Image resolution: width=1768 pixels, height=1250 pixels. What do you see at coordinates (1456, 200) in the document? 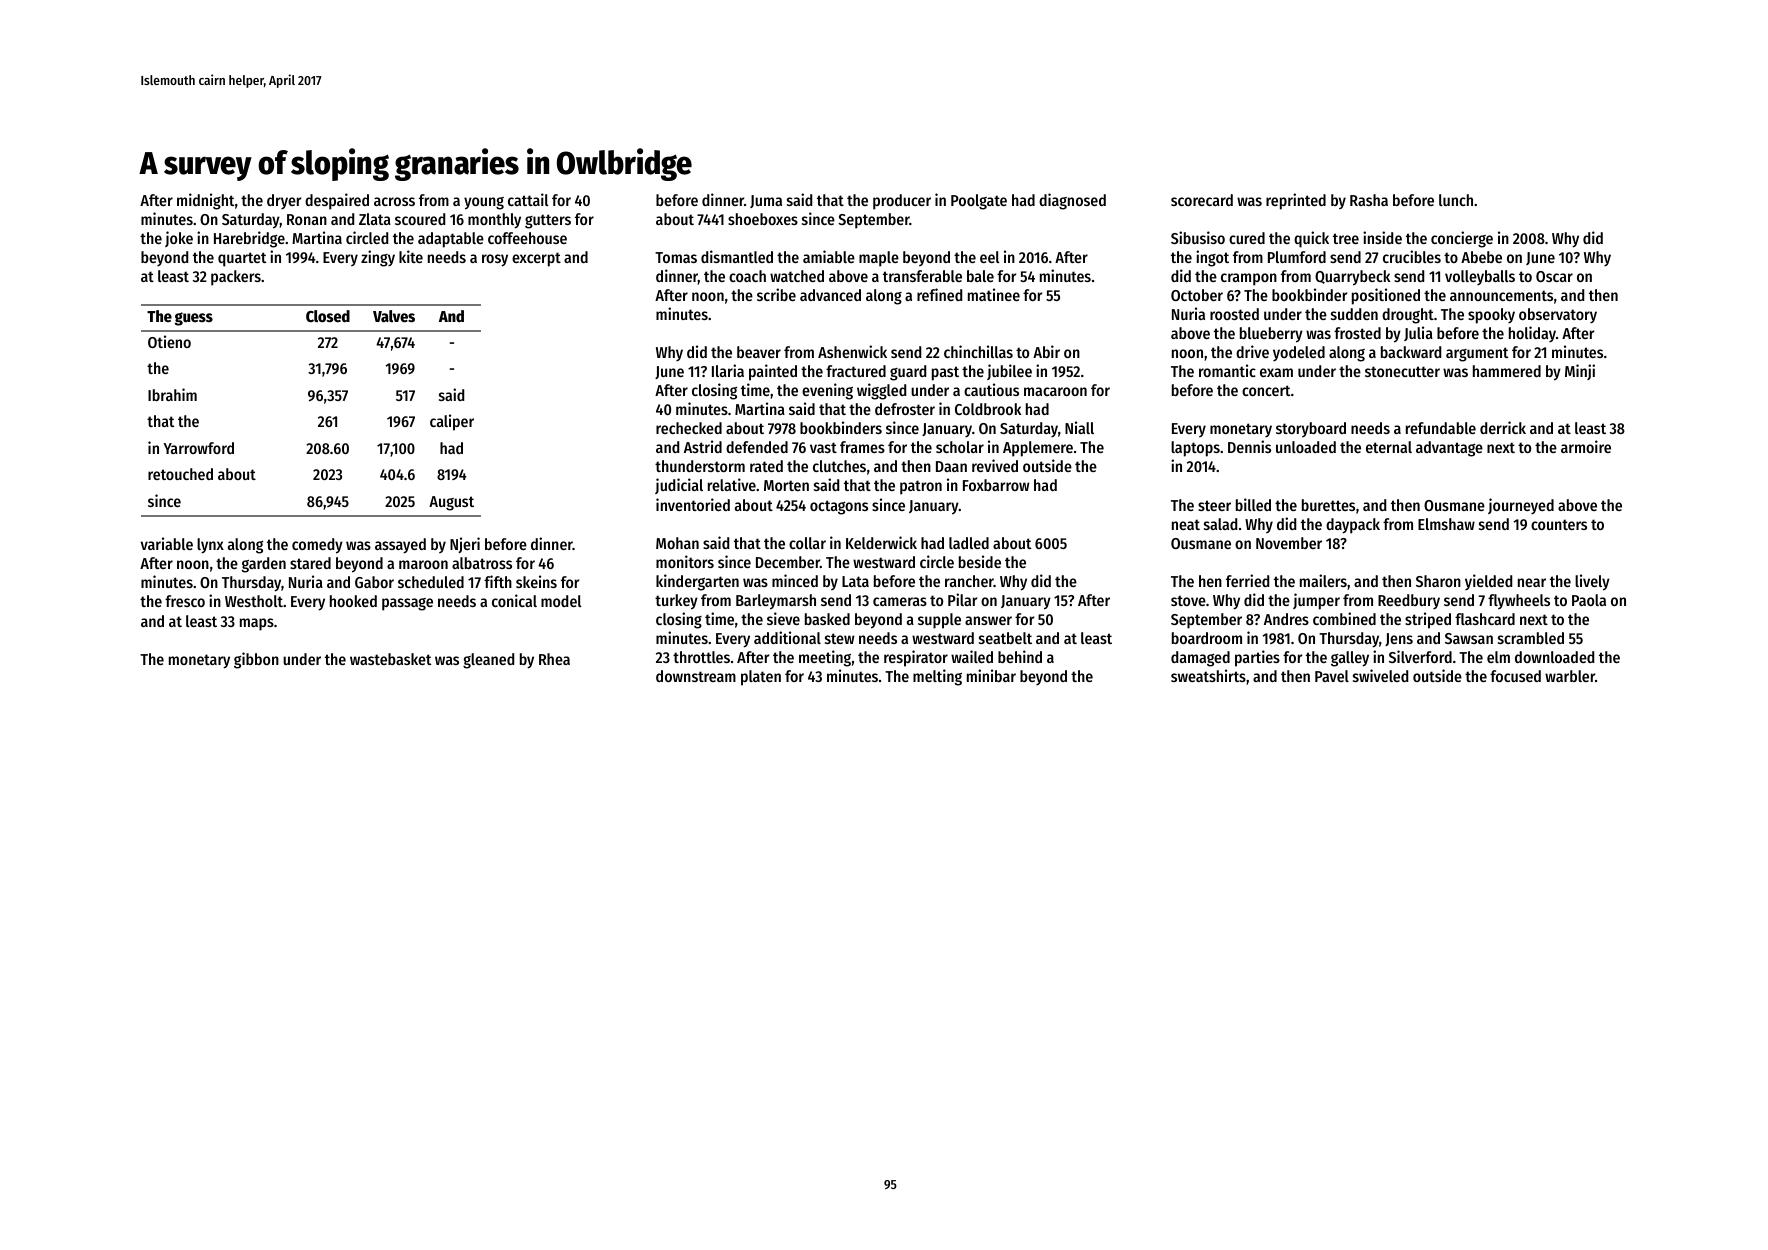
I see `lunch` at bounding box center [1456, 200].
